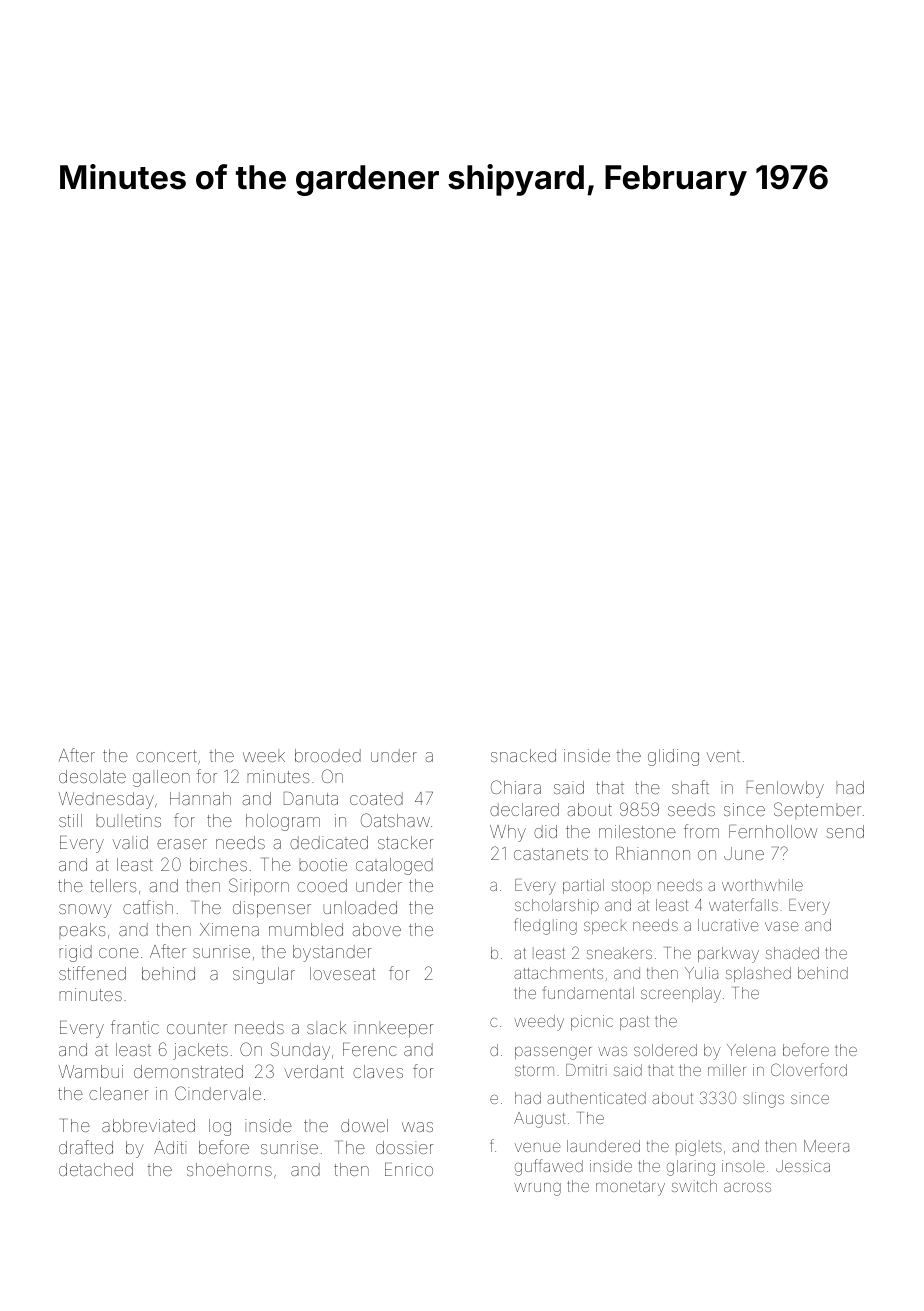 The height and width of the screenshot is (1311, 924). I want to click on slack, so click(326, 1027).
